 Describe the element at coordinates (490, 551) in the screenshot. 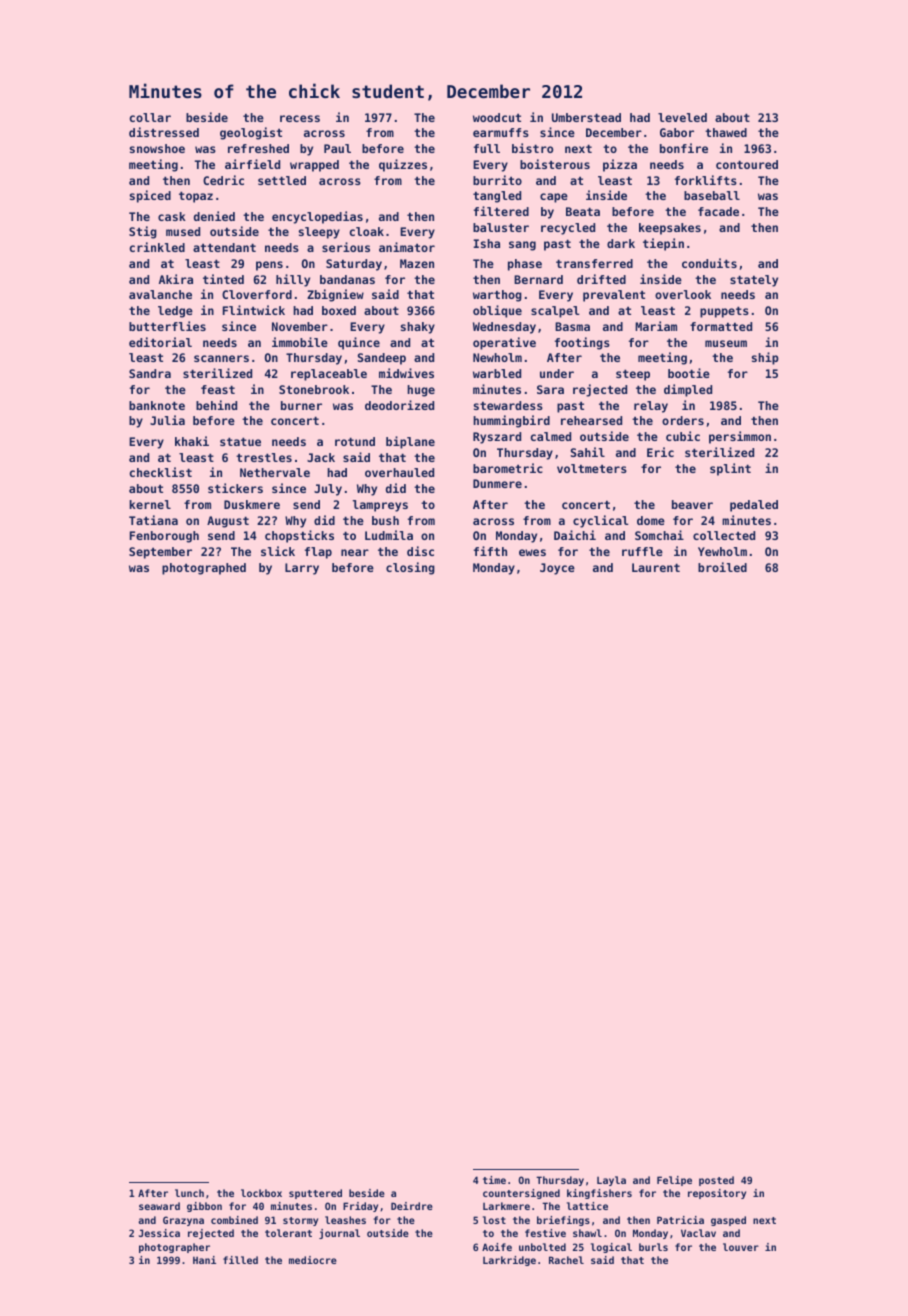

I see `fifth` at that location.
